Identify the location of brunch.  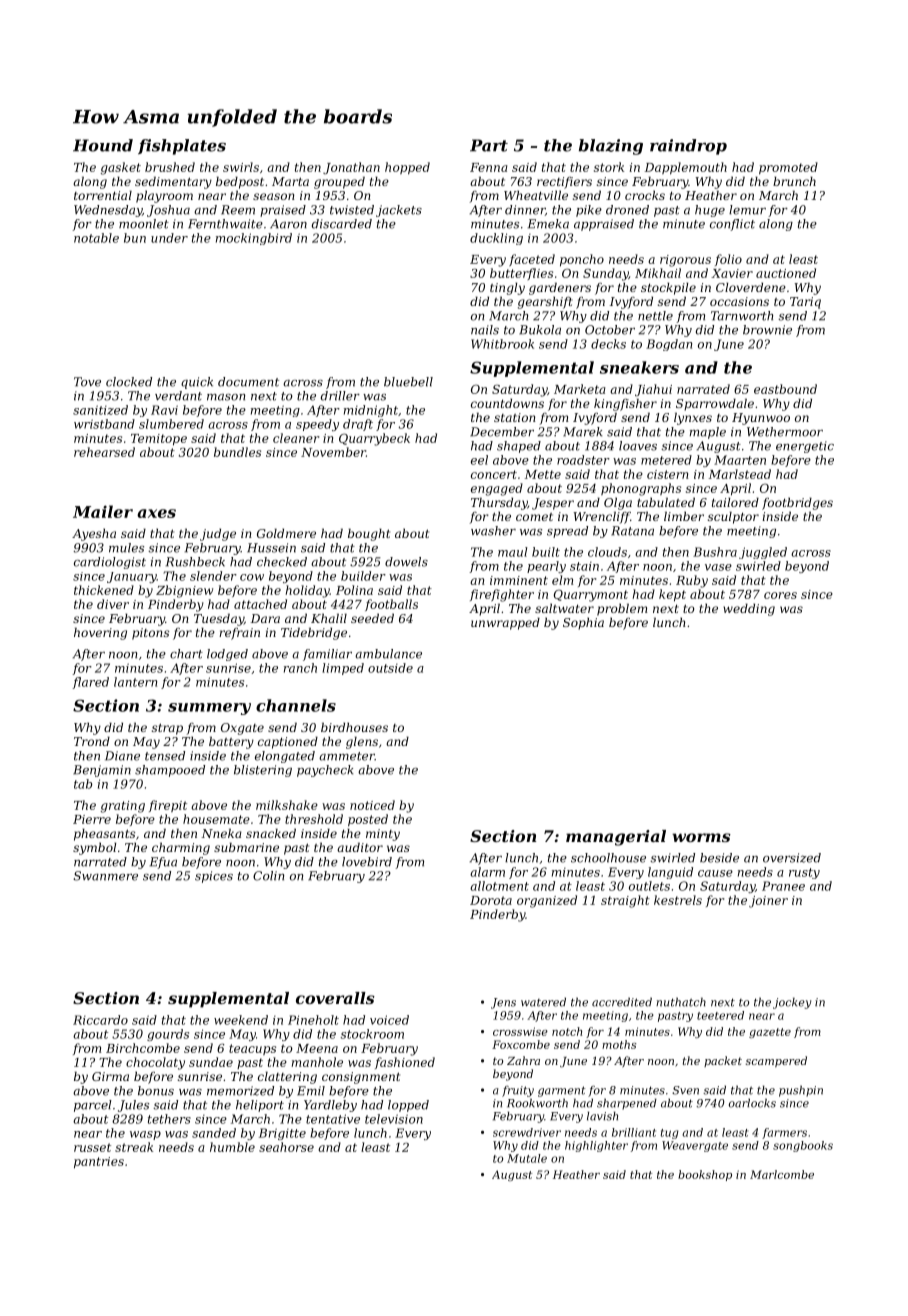
(794, 181).
